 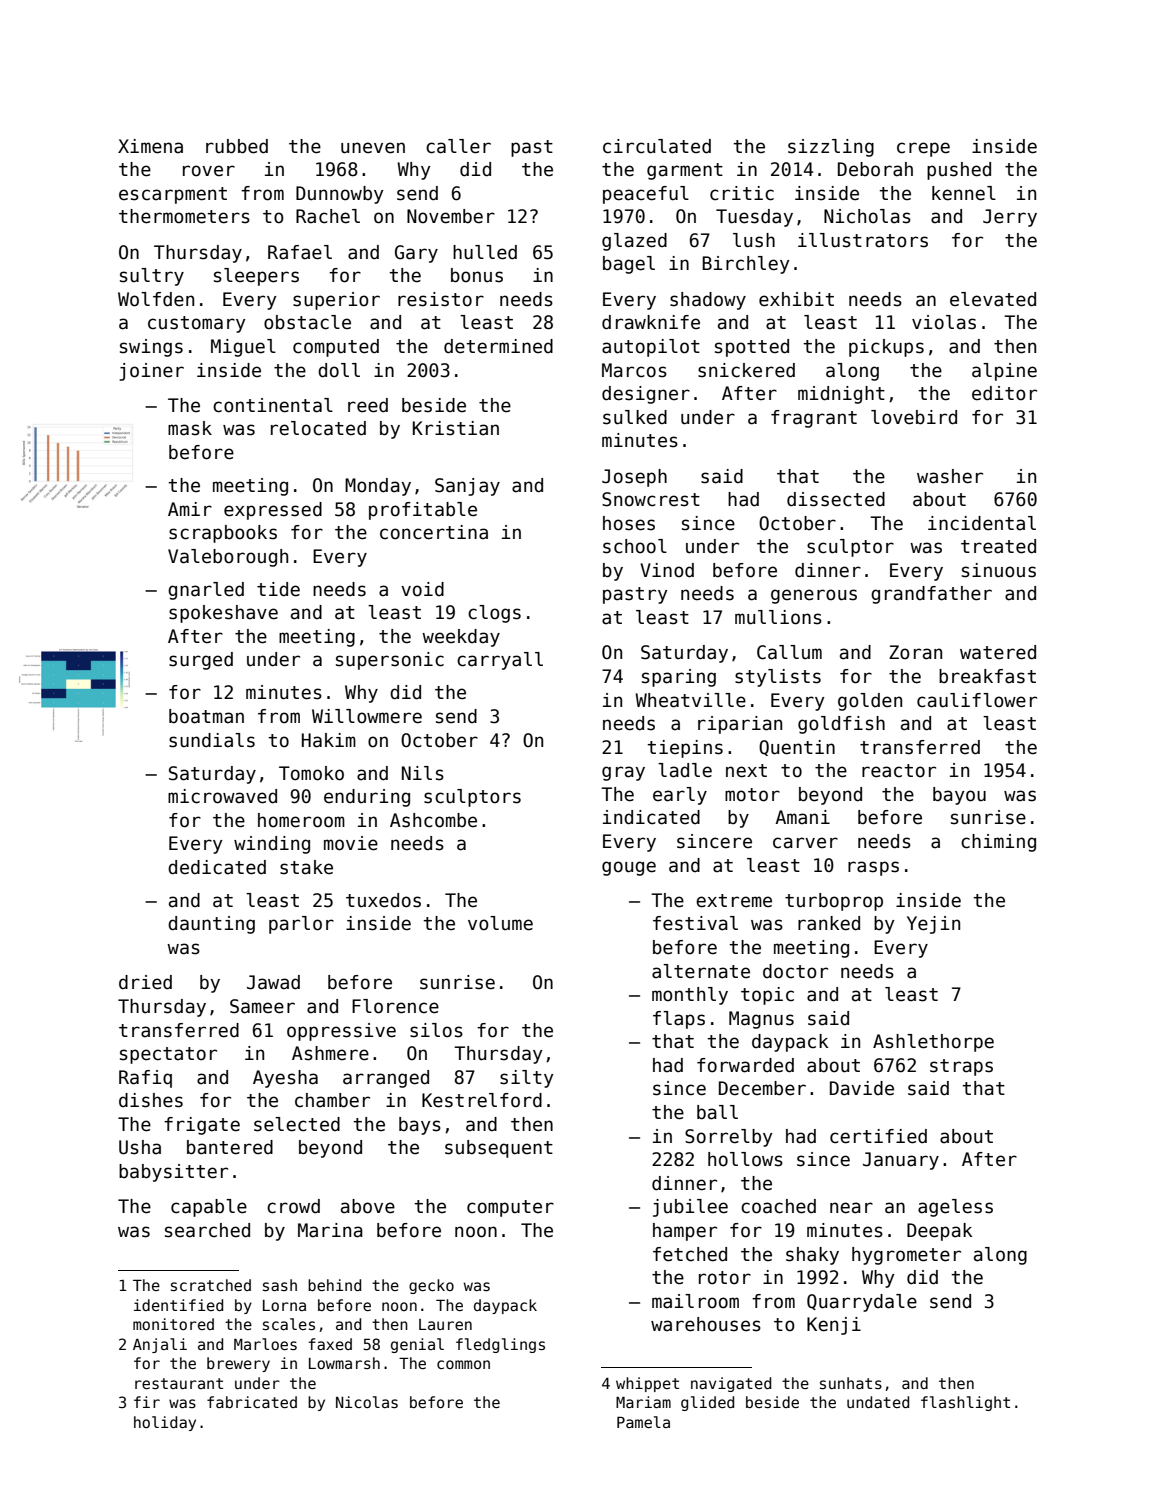 What do you see at coordinates (802, 817) in the screenshot?
I see `Amani` at bounding box center [802, 817].
